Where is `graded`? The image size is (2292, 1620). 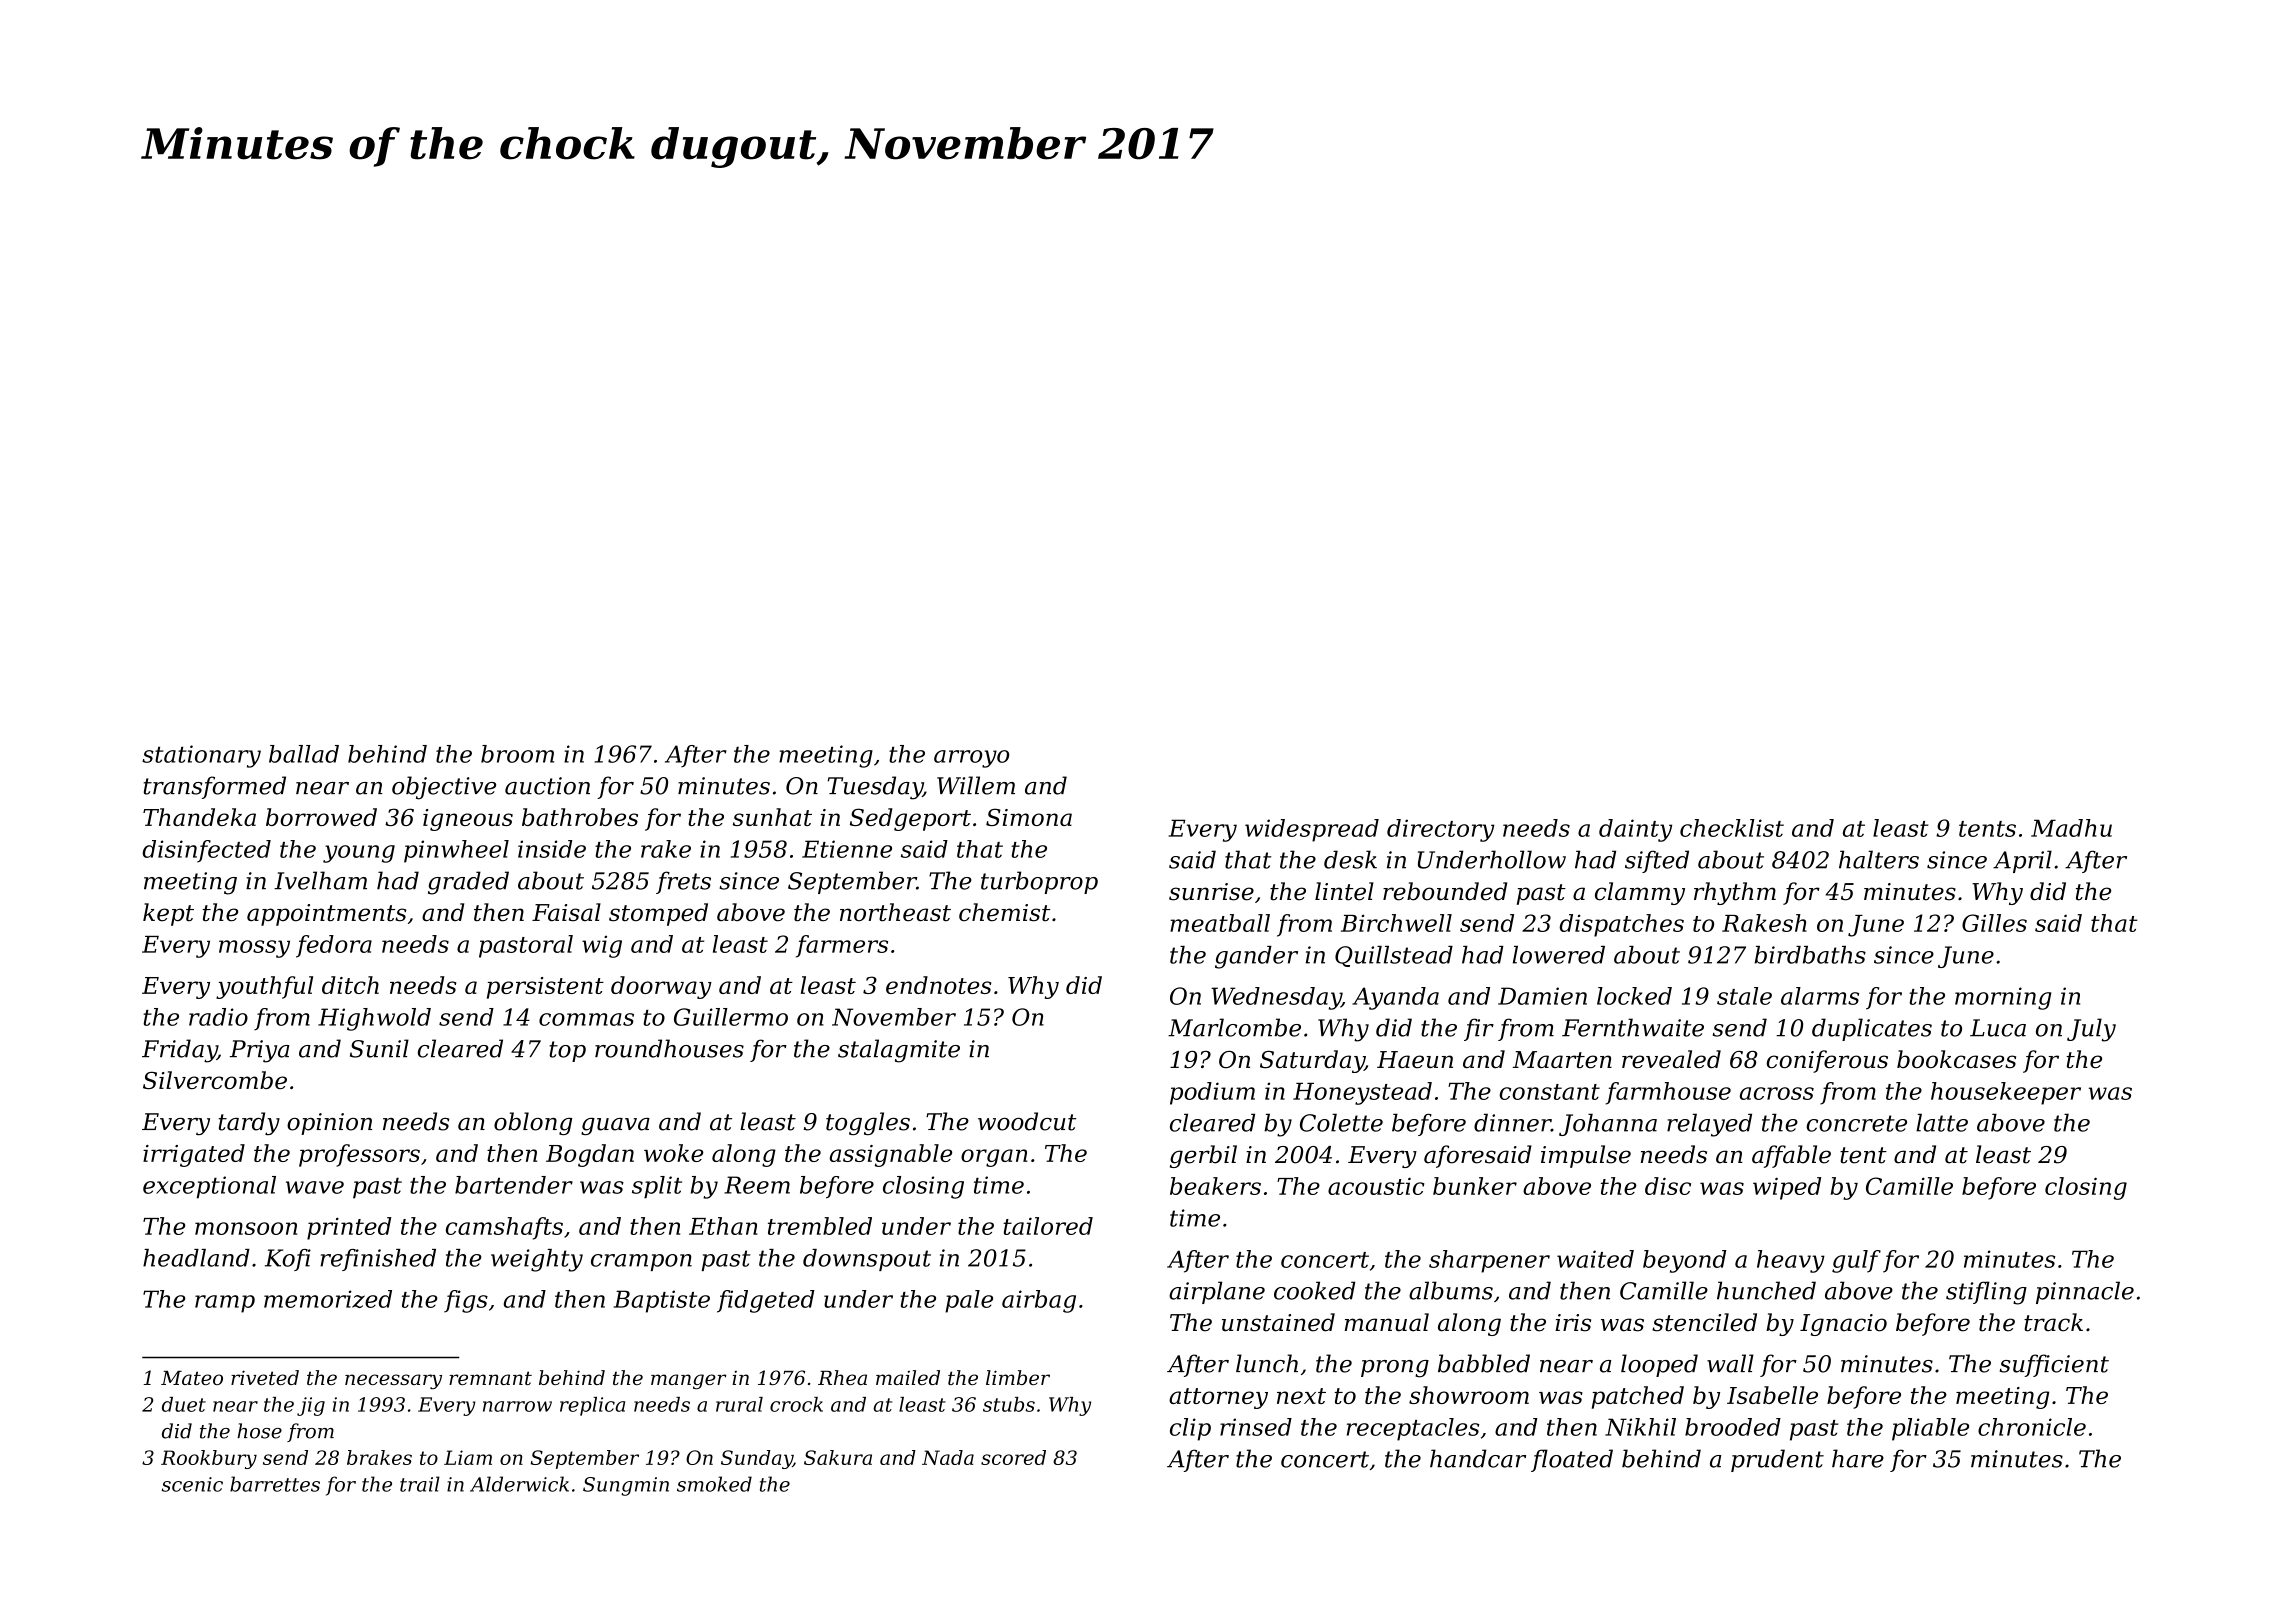
graded is located at coordinates (468, 883).
